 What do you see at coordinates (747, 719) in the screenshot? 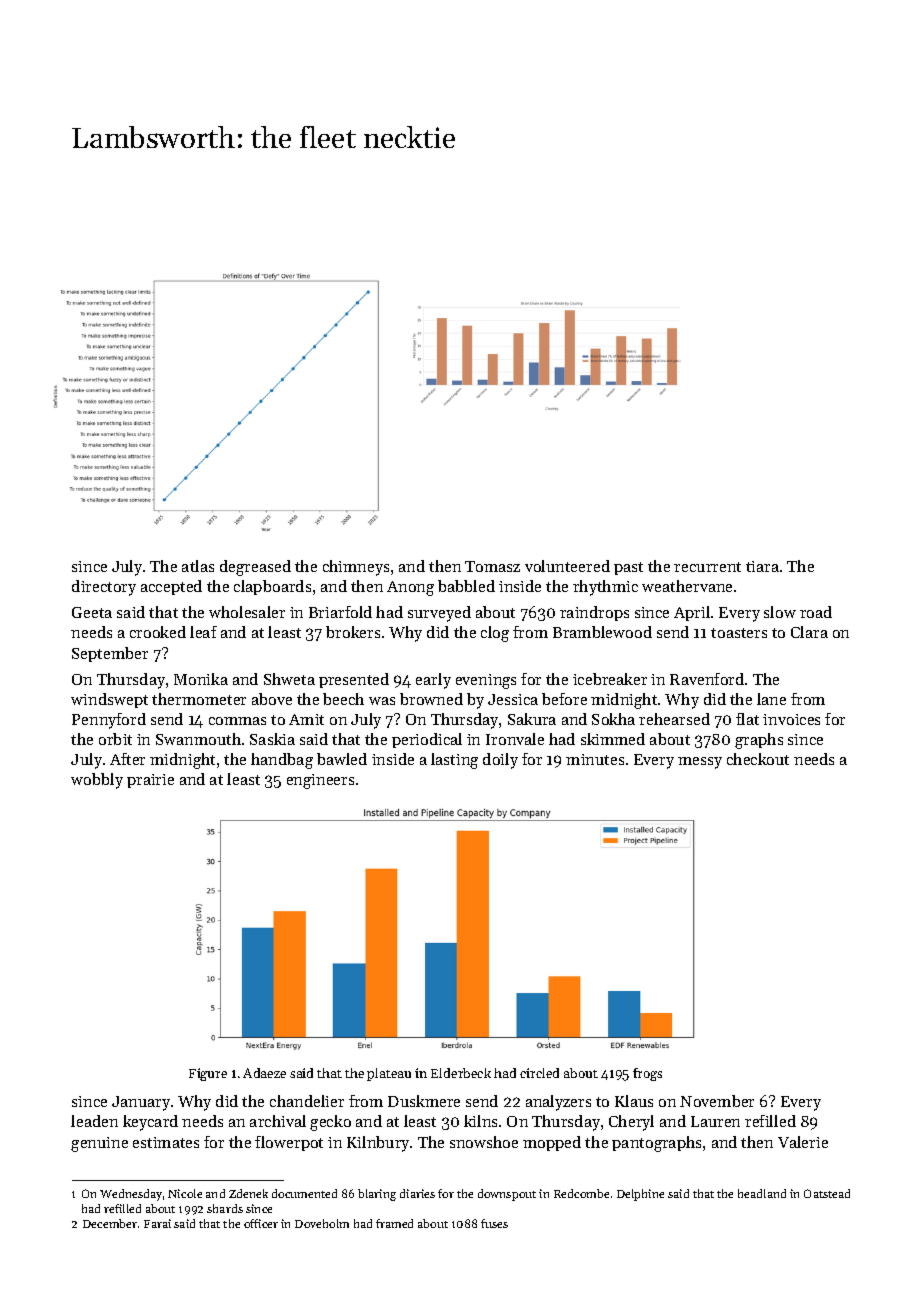
I see `flat` at bounding box center [747, 719].
